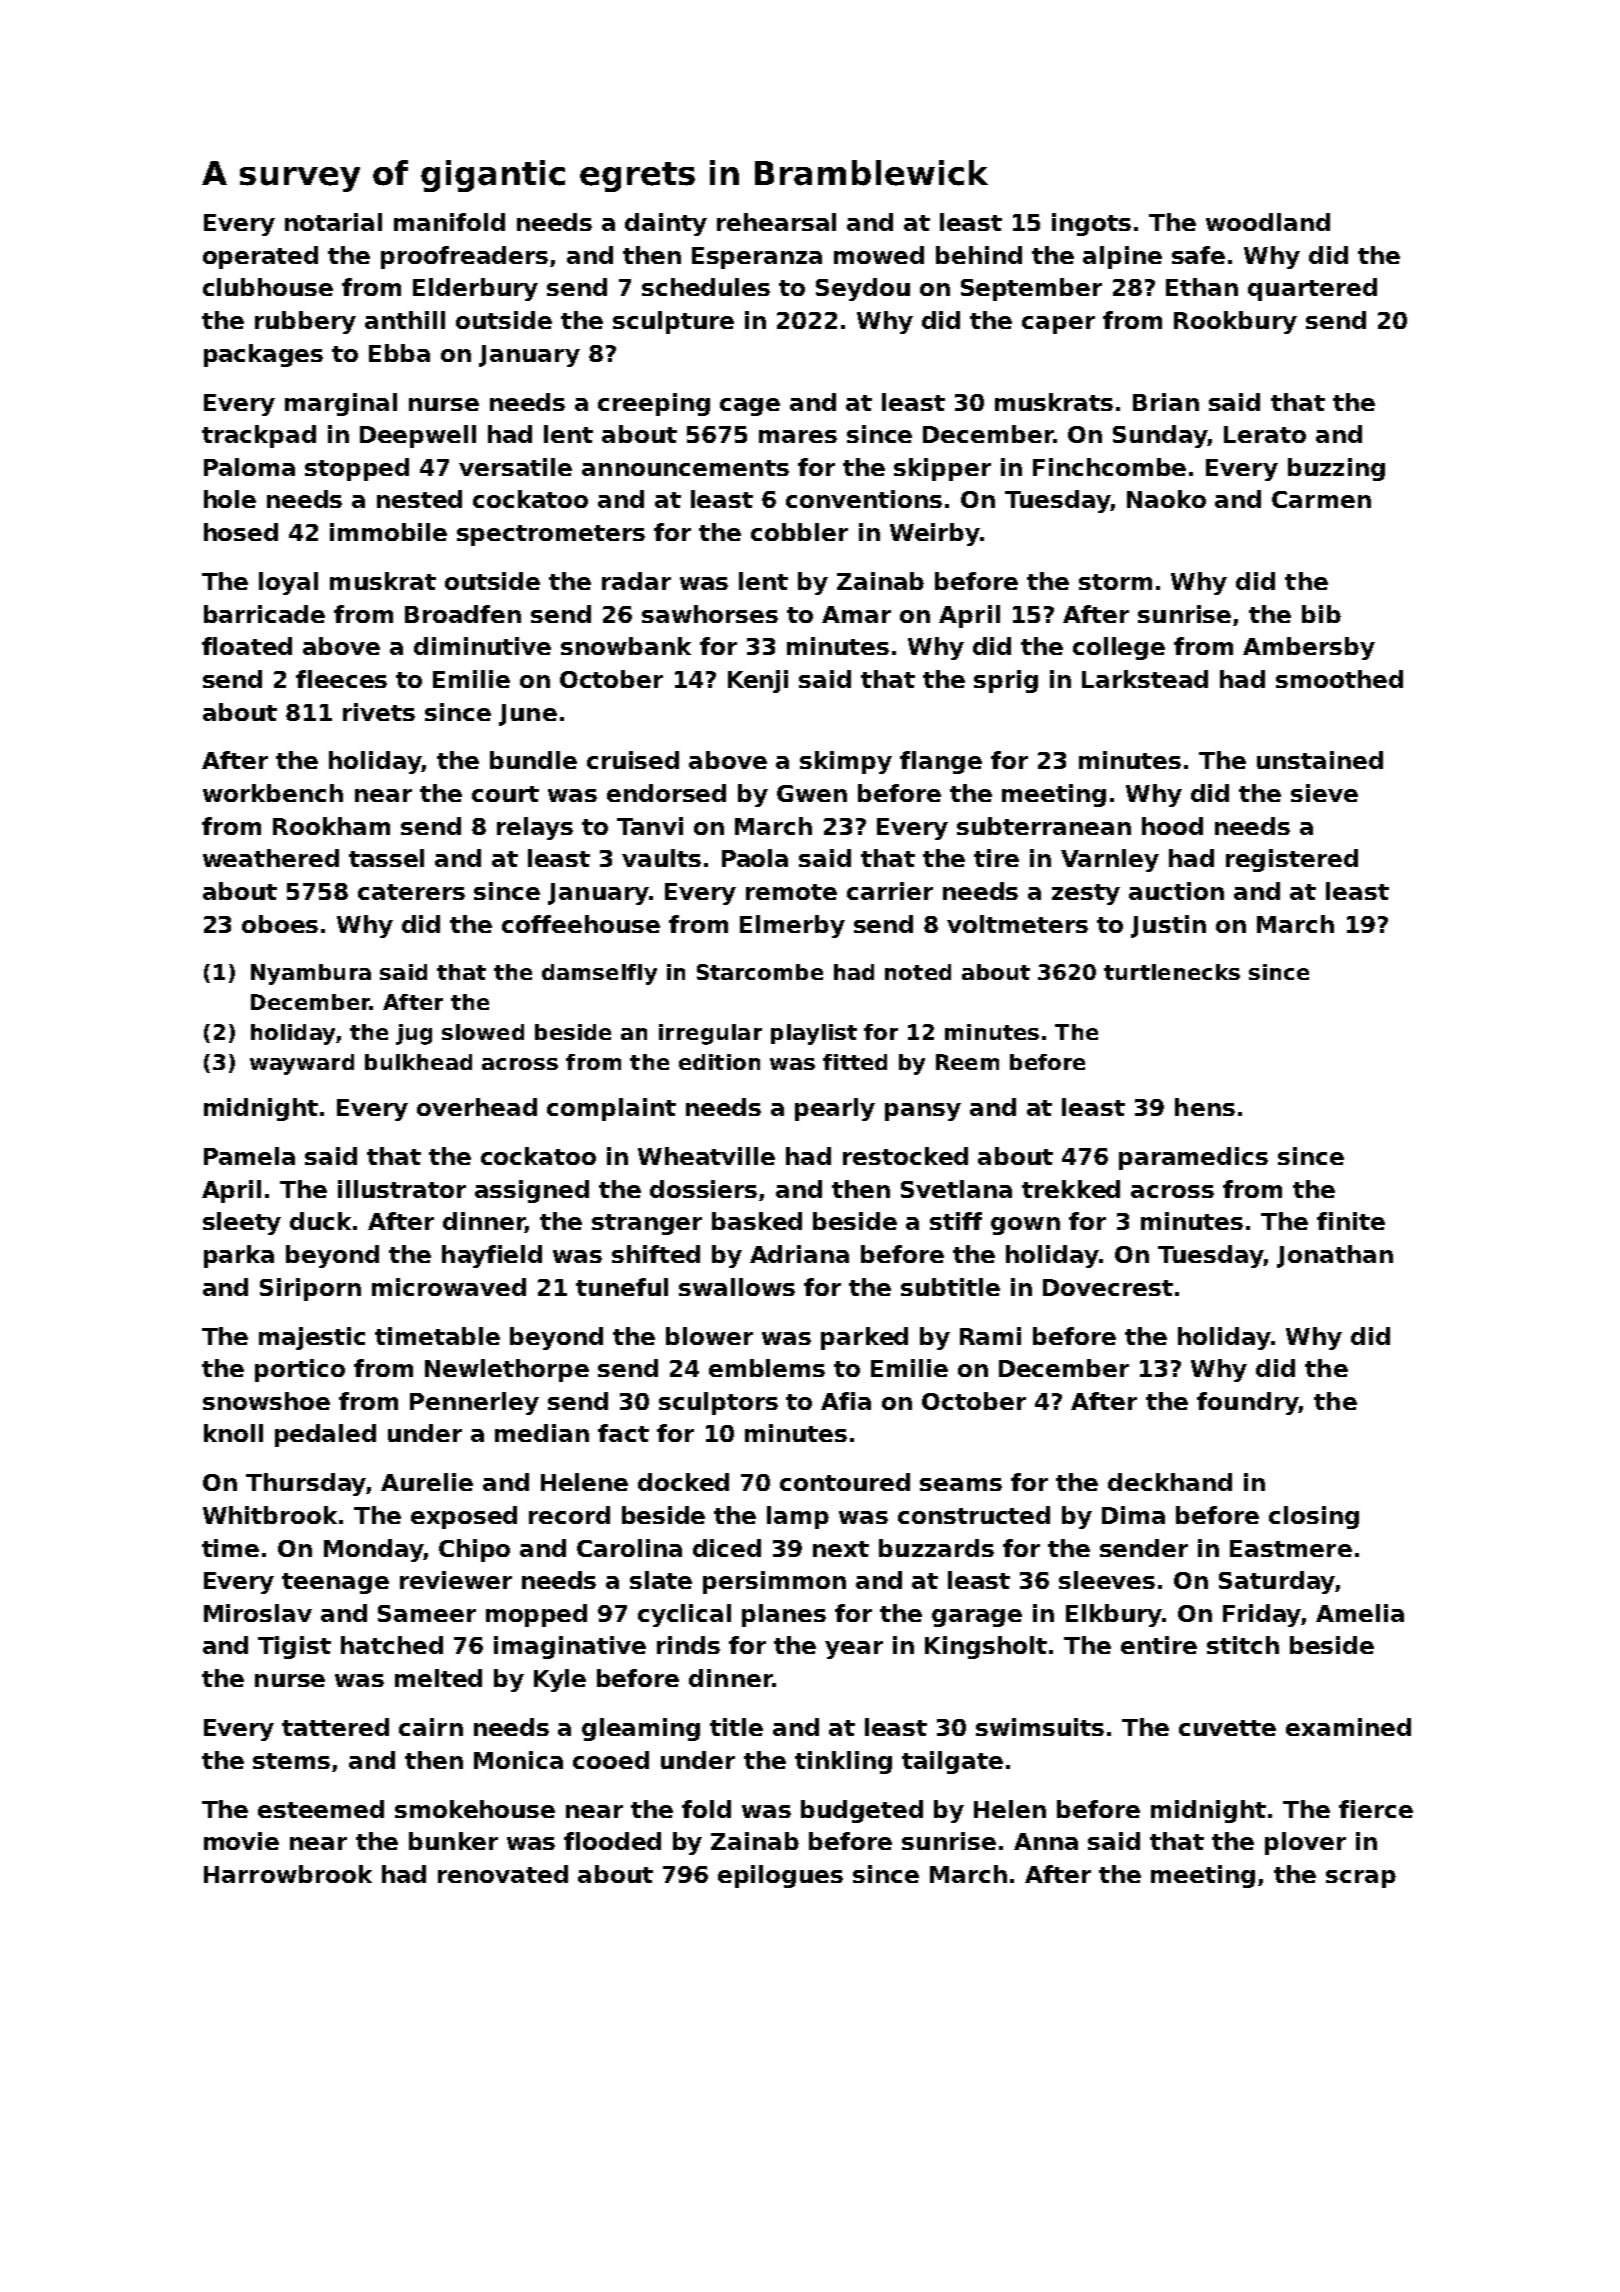  I want to click on buzzing, so click(1336, 469).
